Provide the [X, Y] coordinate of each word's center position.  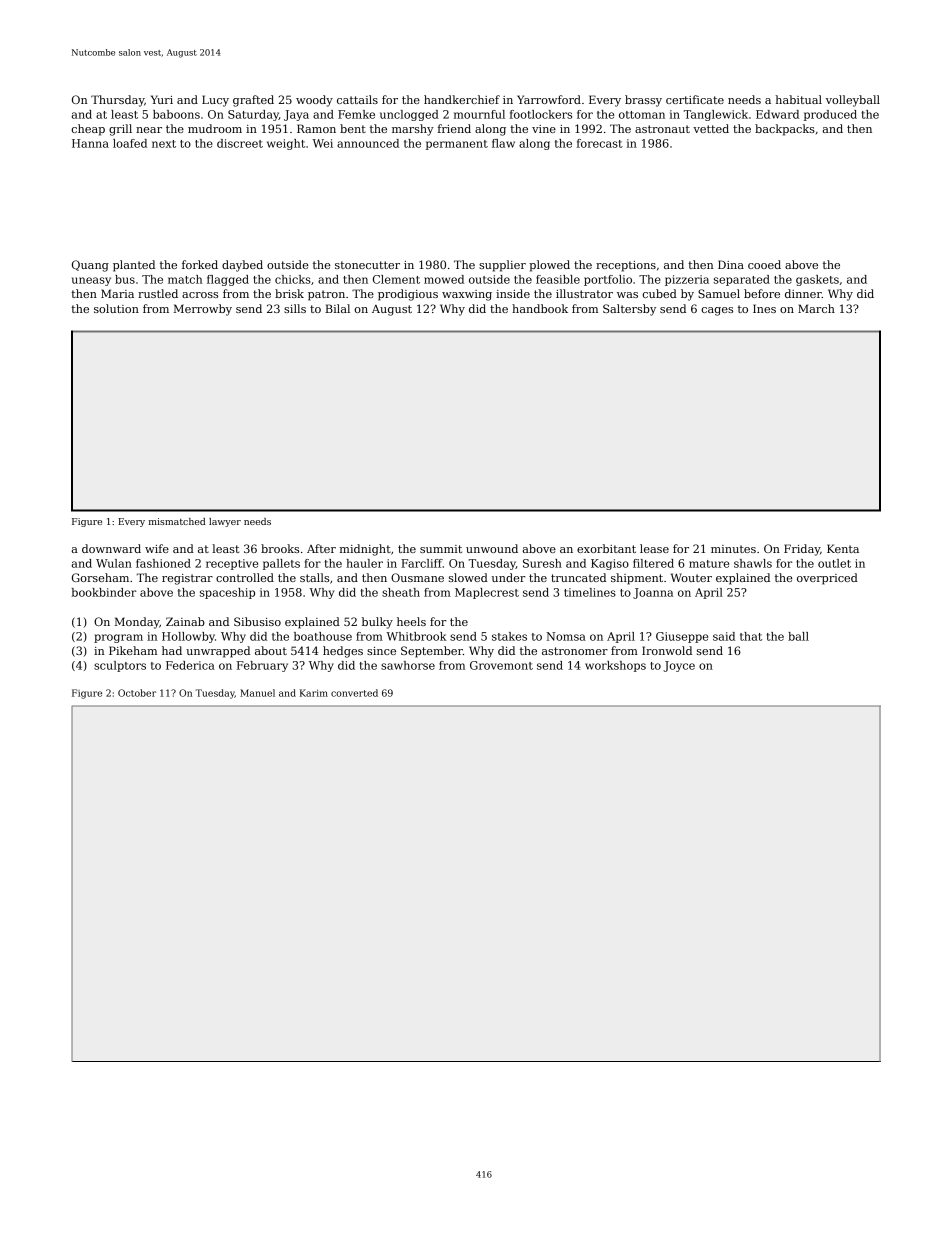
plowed [549, 266]
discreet [240, 143]
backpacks [785, 130]
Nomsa [566, 636]
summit [441, 549]
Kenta [843, 548]
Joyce [679, 666]
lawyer [225, 522]
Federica [190, 665]
